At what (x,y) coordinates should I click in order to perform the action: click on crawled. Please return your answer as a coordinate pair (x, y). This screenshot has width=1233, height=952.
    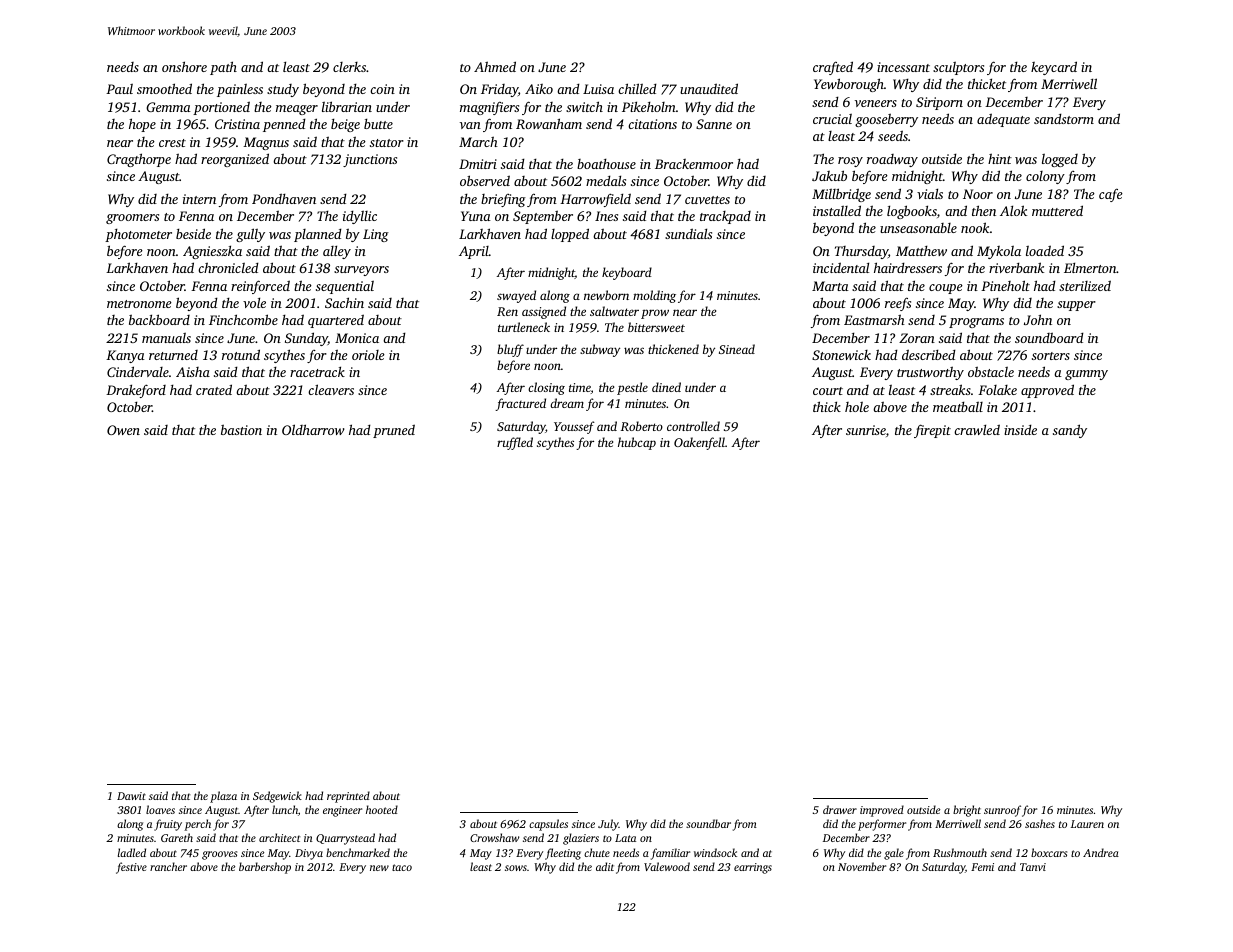
    Looking at the image, I should click on (977, 429).
